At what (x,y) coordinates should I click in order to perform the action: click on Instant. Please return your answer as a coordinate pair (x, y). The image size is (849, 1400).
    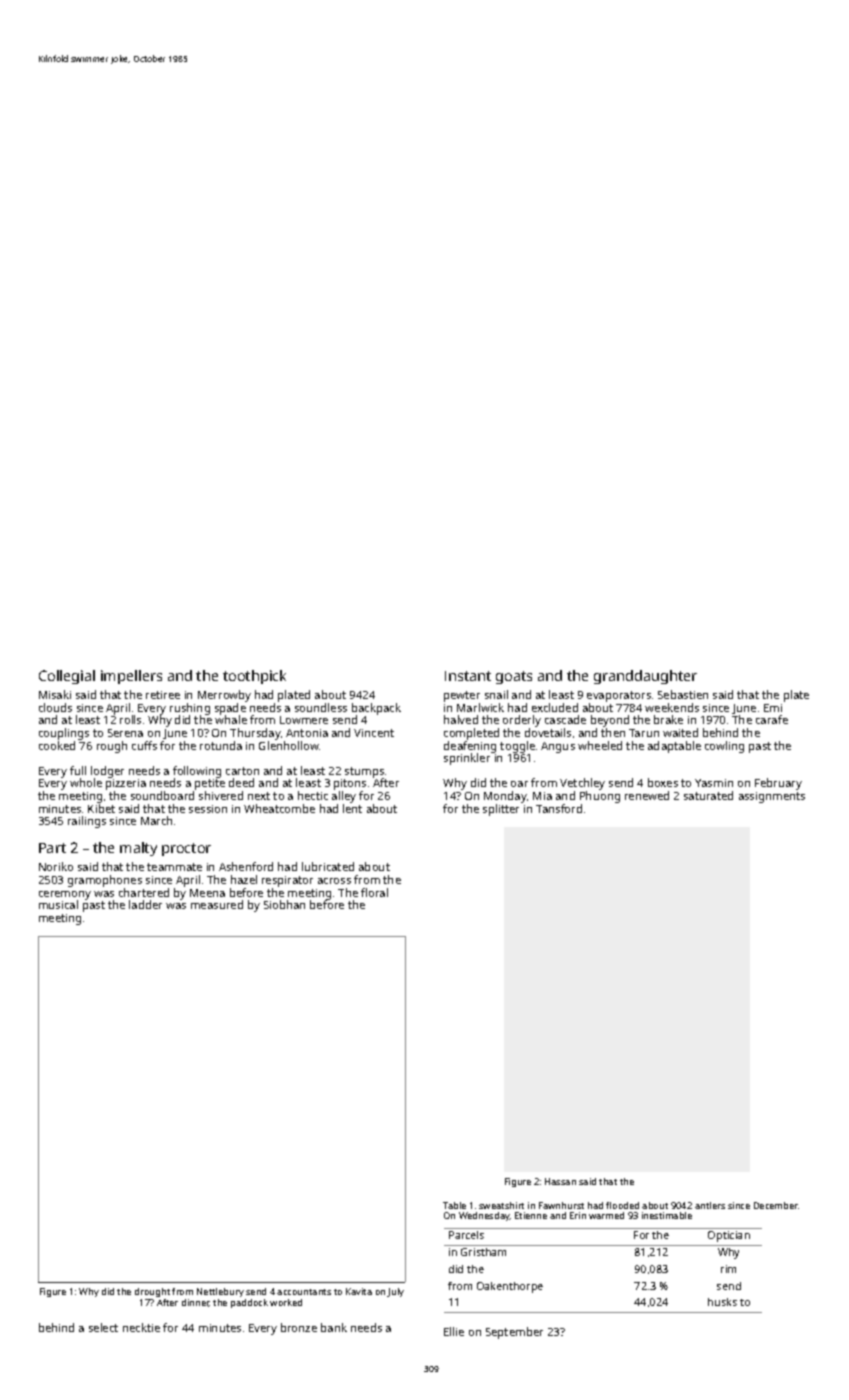
    Looking at the image, I should click on (468, 676).
